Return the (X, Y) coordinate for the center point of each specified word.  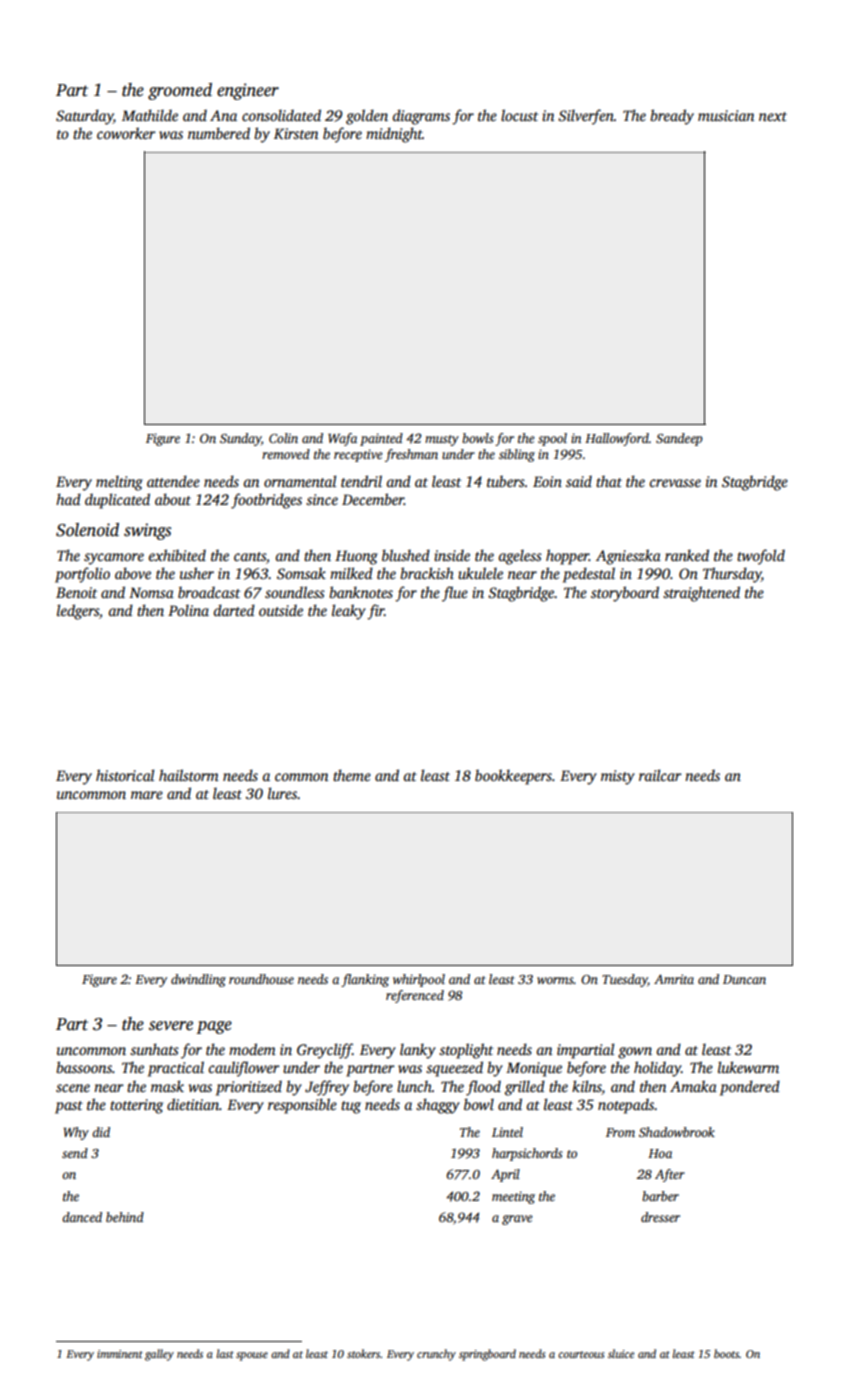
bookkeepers (513, 777)
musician (726, 115)
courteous (581, 1354)
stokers (363, 1353)
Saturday (84, 117)
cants (250, 556)
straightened (701, 594)
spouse (252, 1356)
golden (367, 117)
